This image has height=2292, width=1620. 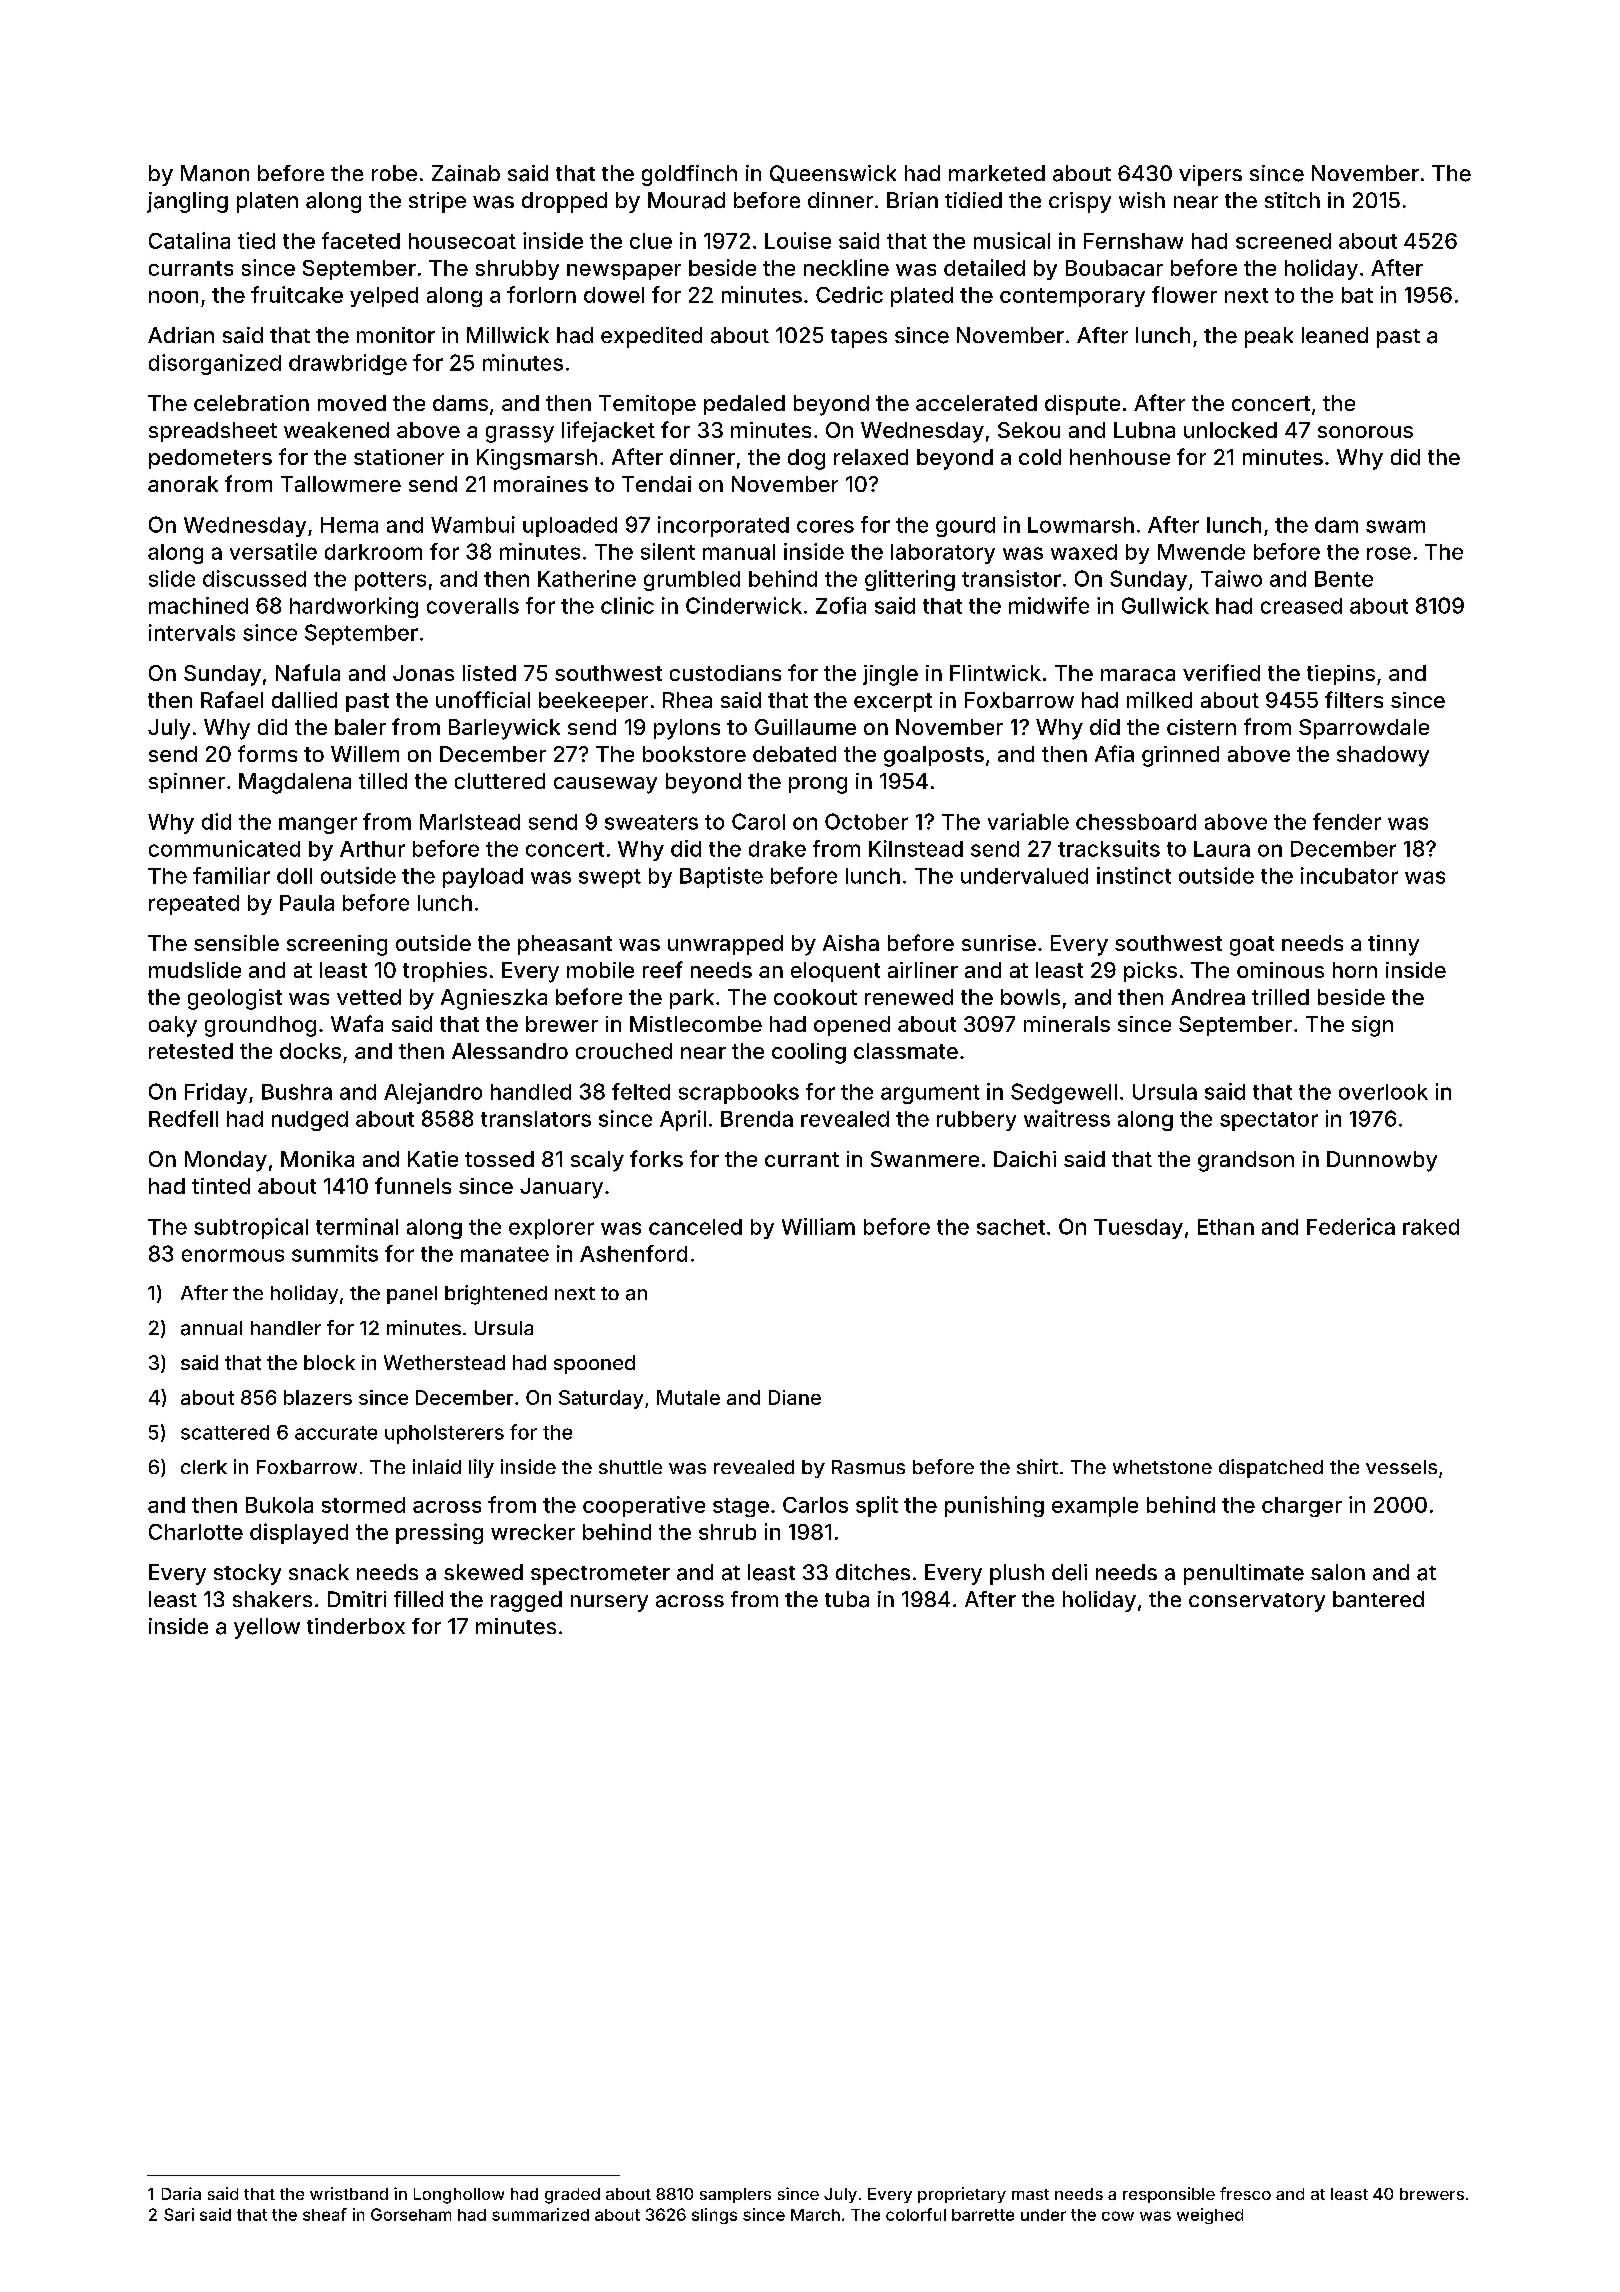 What do you see at coordinates (1292, 200) in the image?
I see `stitch` at bounding box center [1292, 200].
